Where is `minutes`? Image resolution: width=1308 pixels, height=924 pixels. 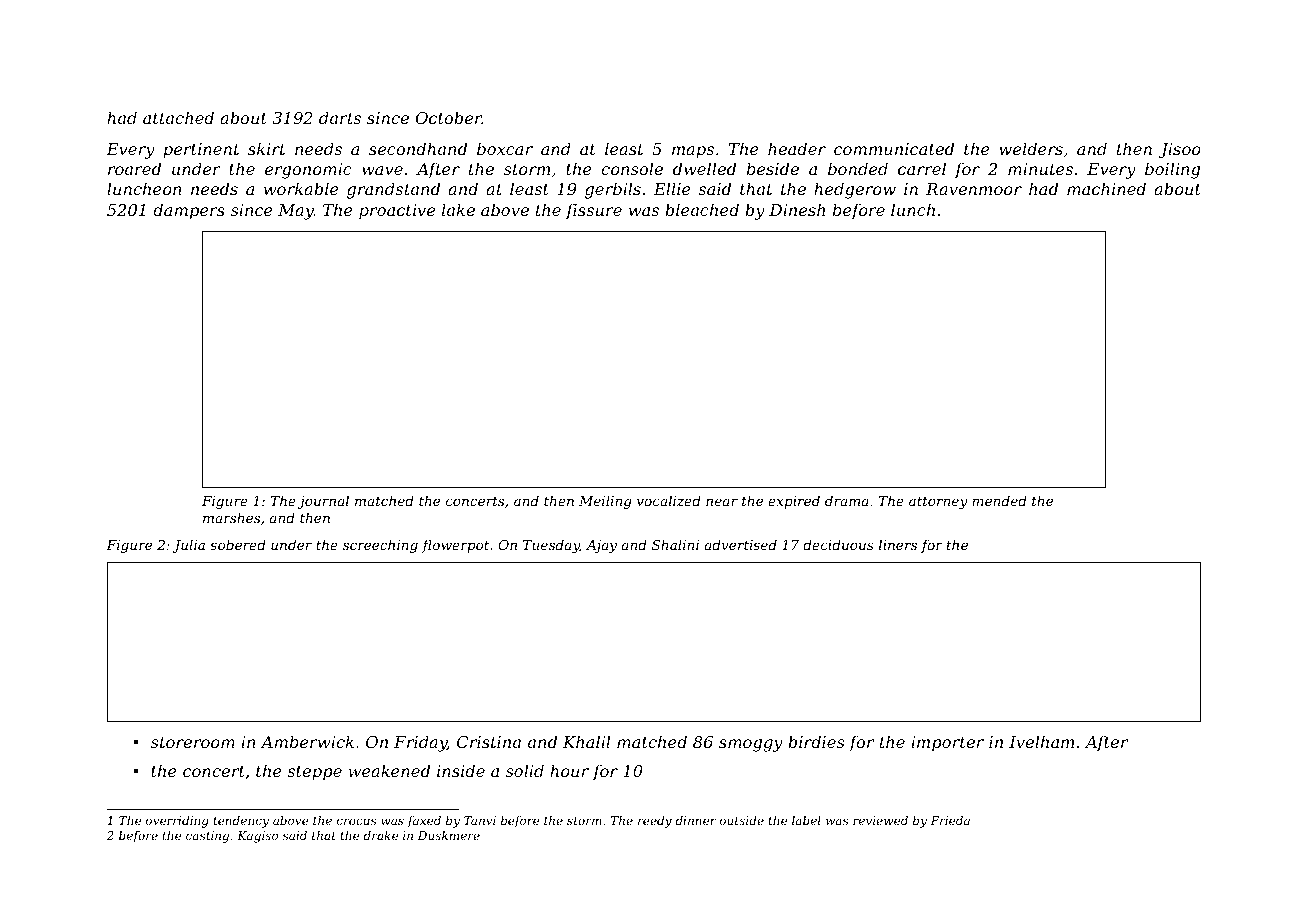
minutes is located at coordinates (1040, 169).
